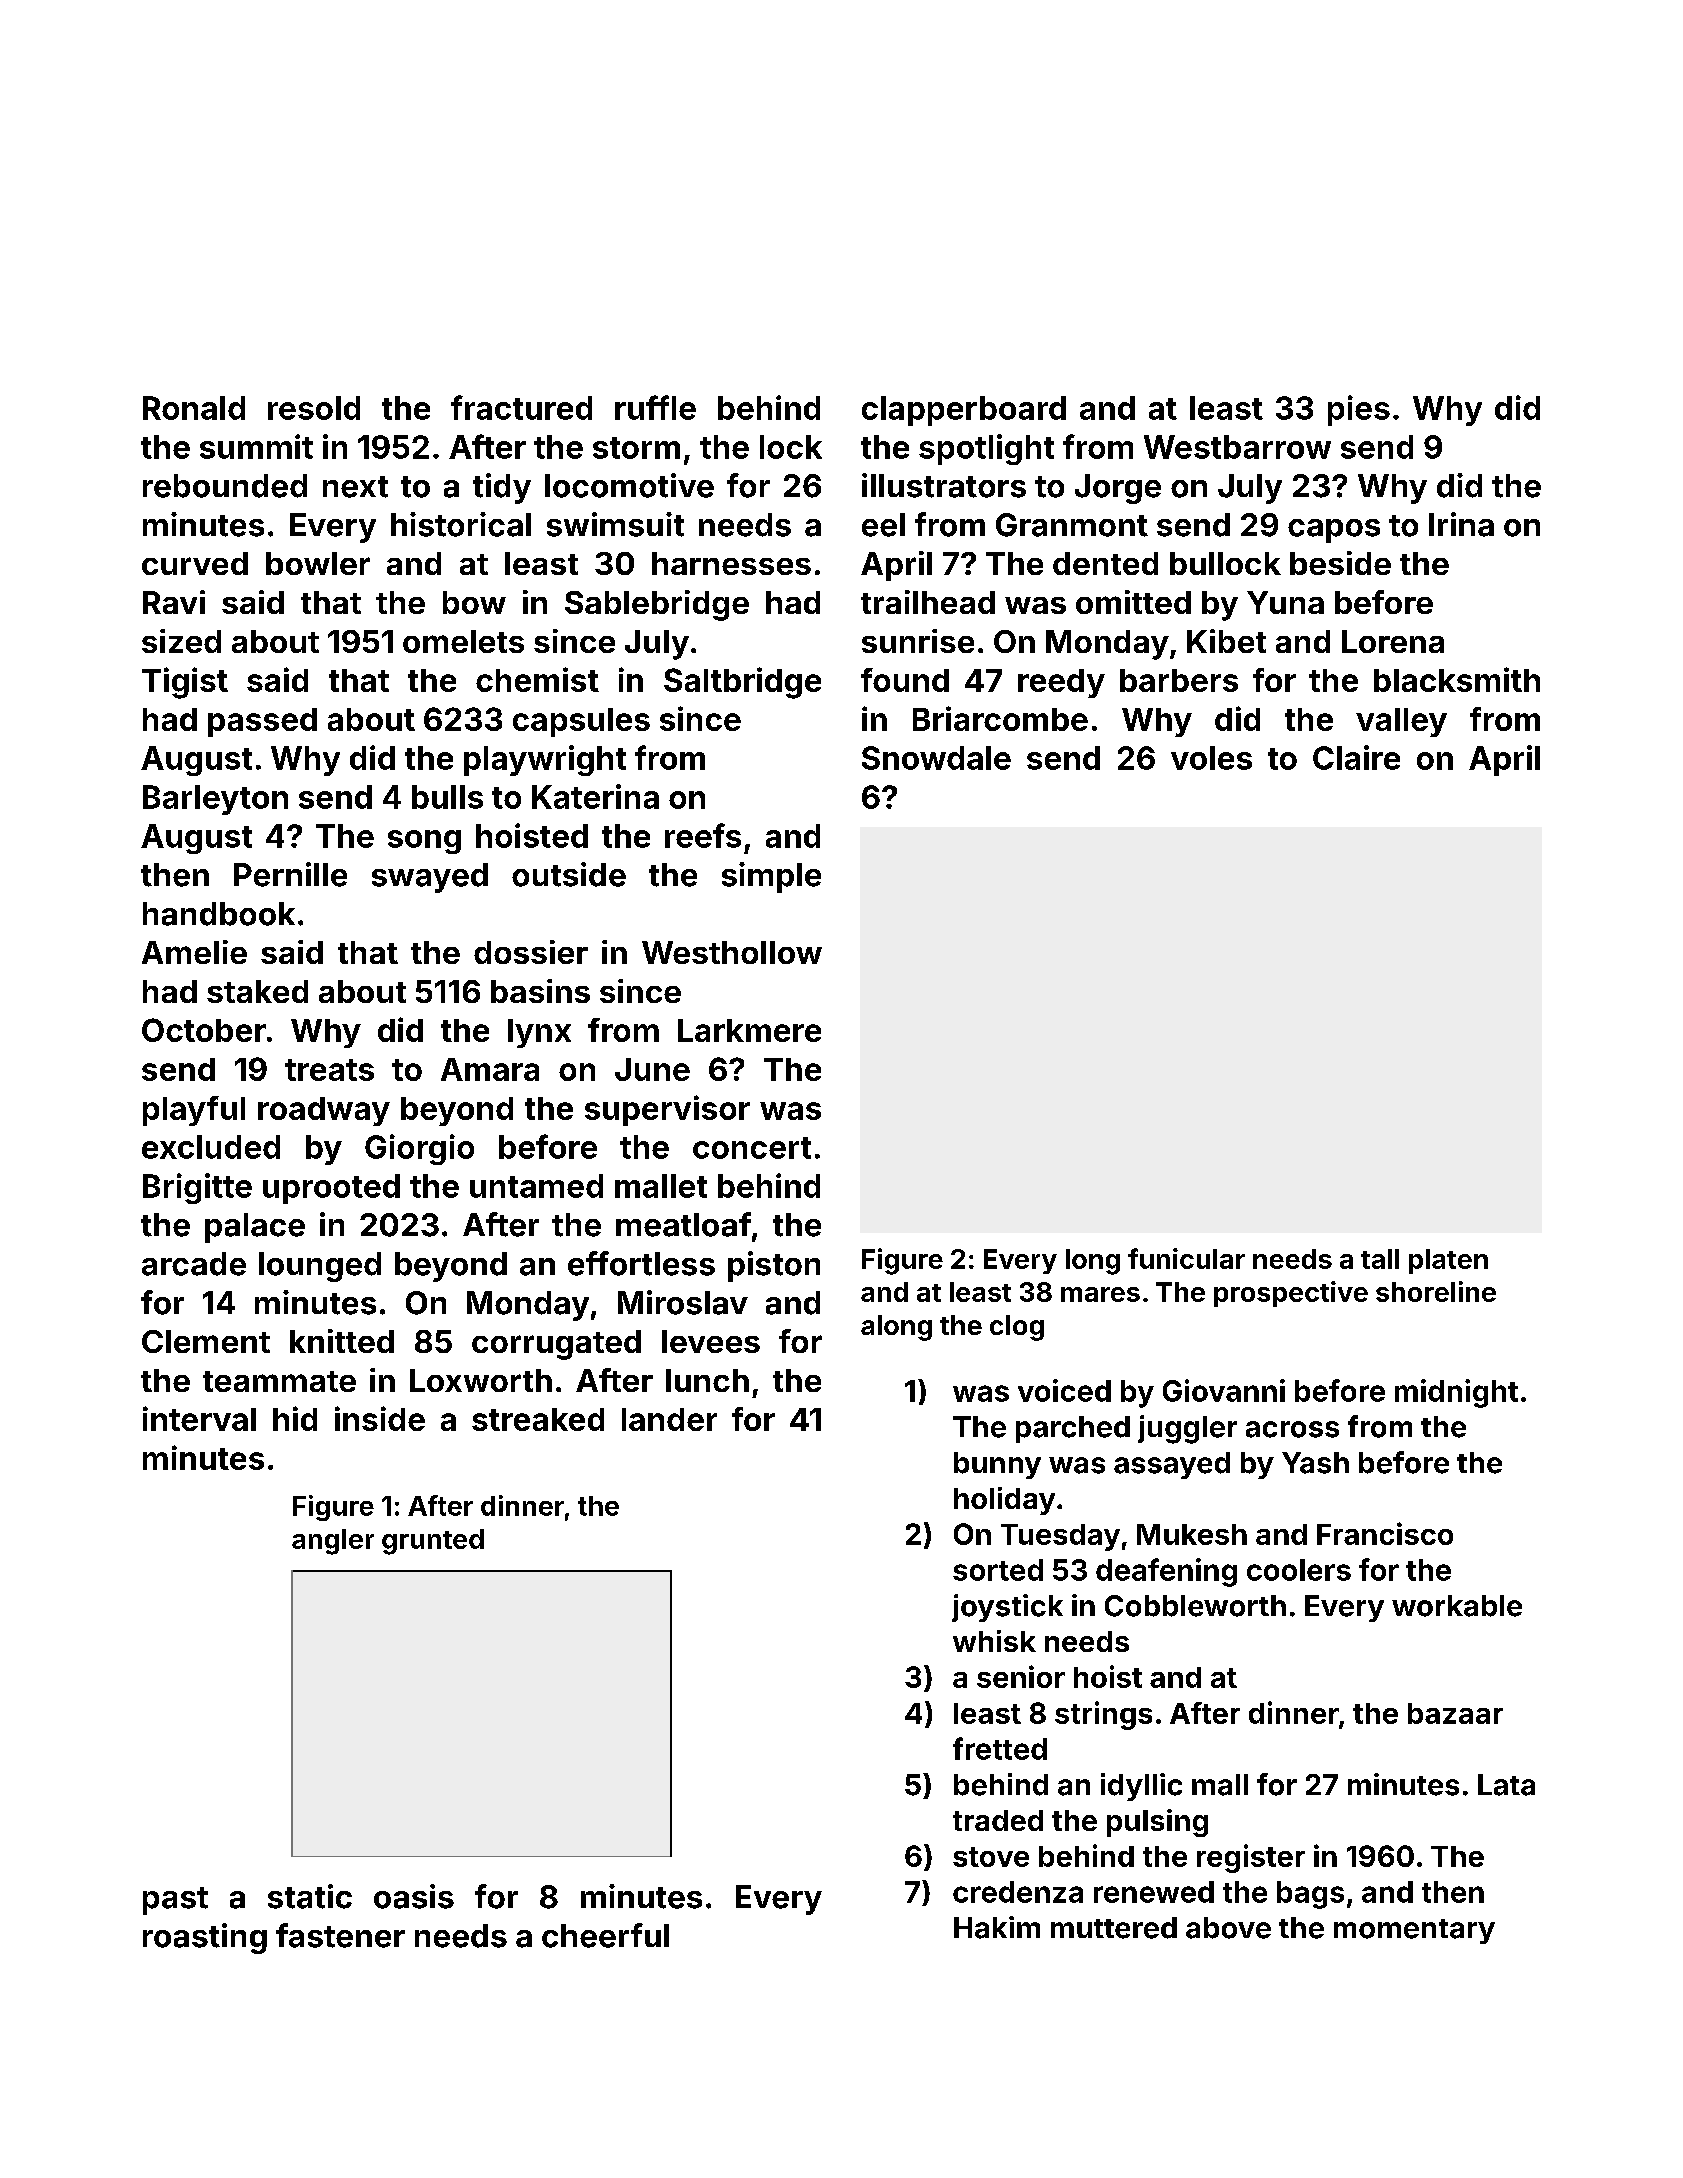  Describe the element at coordinates (342, 1341) in the image. I see `knitted` at that location.
